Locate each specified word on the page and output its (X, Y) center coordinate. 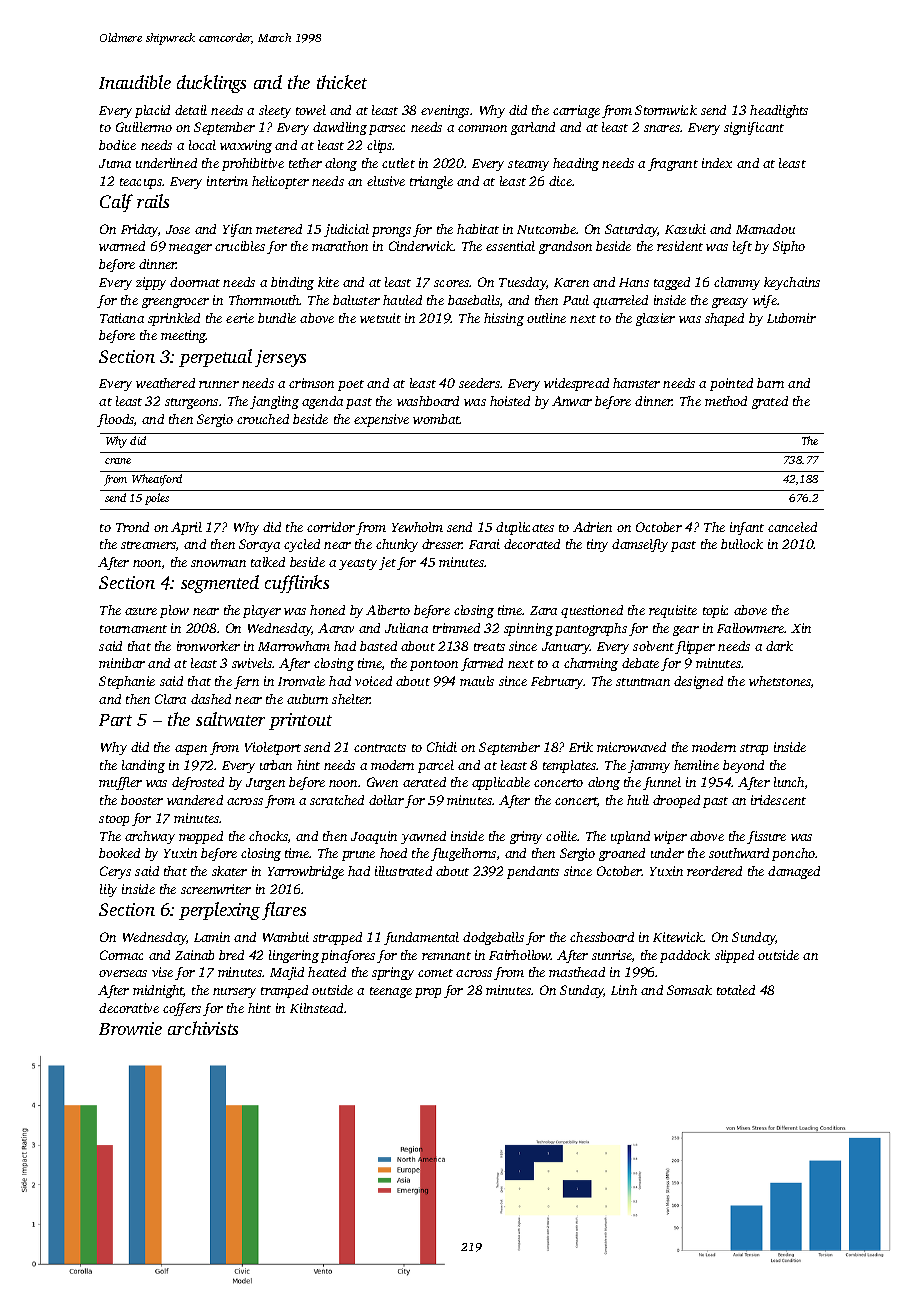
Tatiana (122, 318)
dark (779, 646)
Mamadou (765, 229)
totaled (736, 990)
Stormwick (666, 110)
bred (231, 955)
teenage (391, 992)
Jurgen (265, 784)
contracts (380, 748)
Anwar (572, 401)
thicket (342, 82)
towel (311, 110)
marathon (340, 246)
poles (157, 499)
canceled (792, 527)
